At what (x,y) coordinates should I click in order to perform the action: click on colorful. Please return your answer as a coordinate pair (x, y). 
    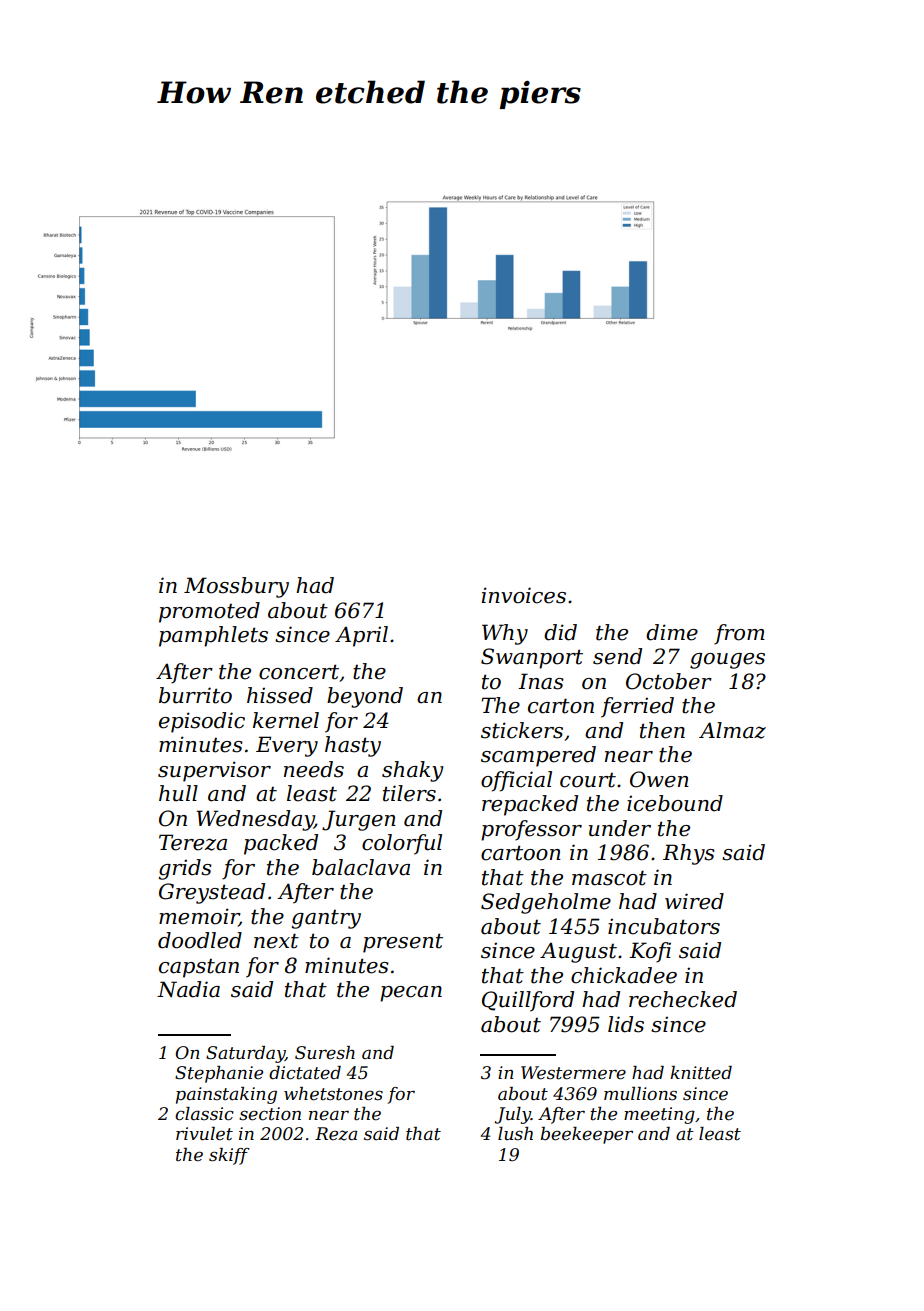
    Looking at the image, I should click on (402, 844).
